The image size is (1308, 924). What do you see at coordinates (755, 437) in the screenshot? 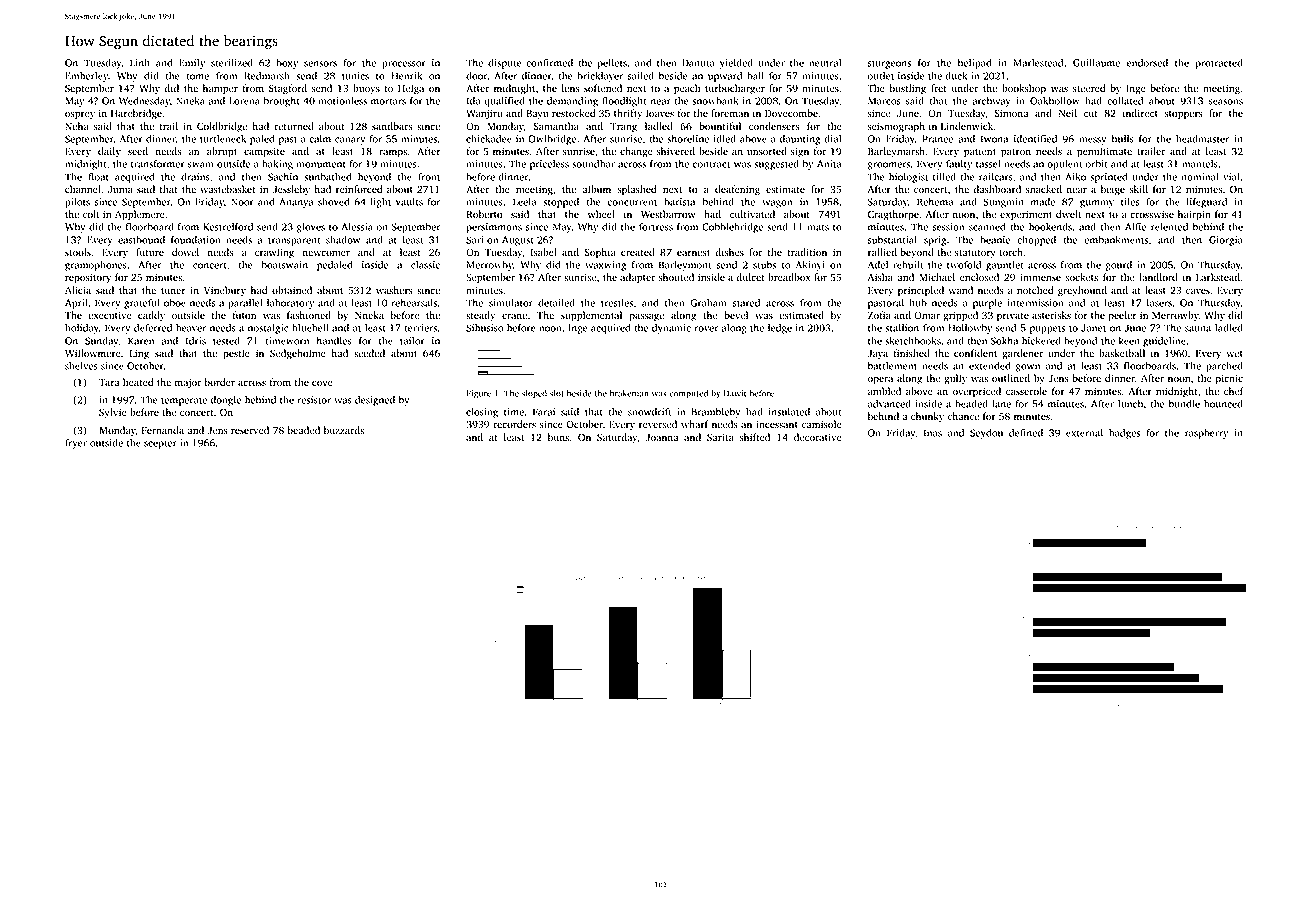
I see `shifted` at bounding box center [755, 437].
